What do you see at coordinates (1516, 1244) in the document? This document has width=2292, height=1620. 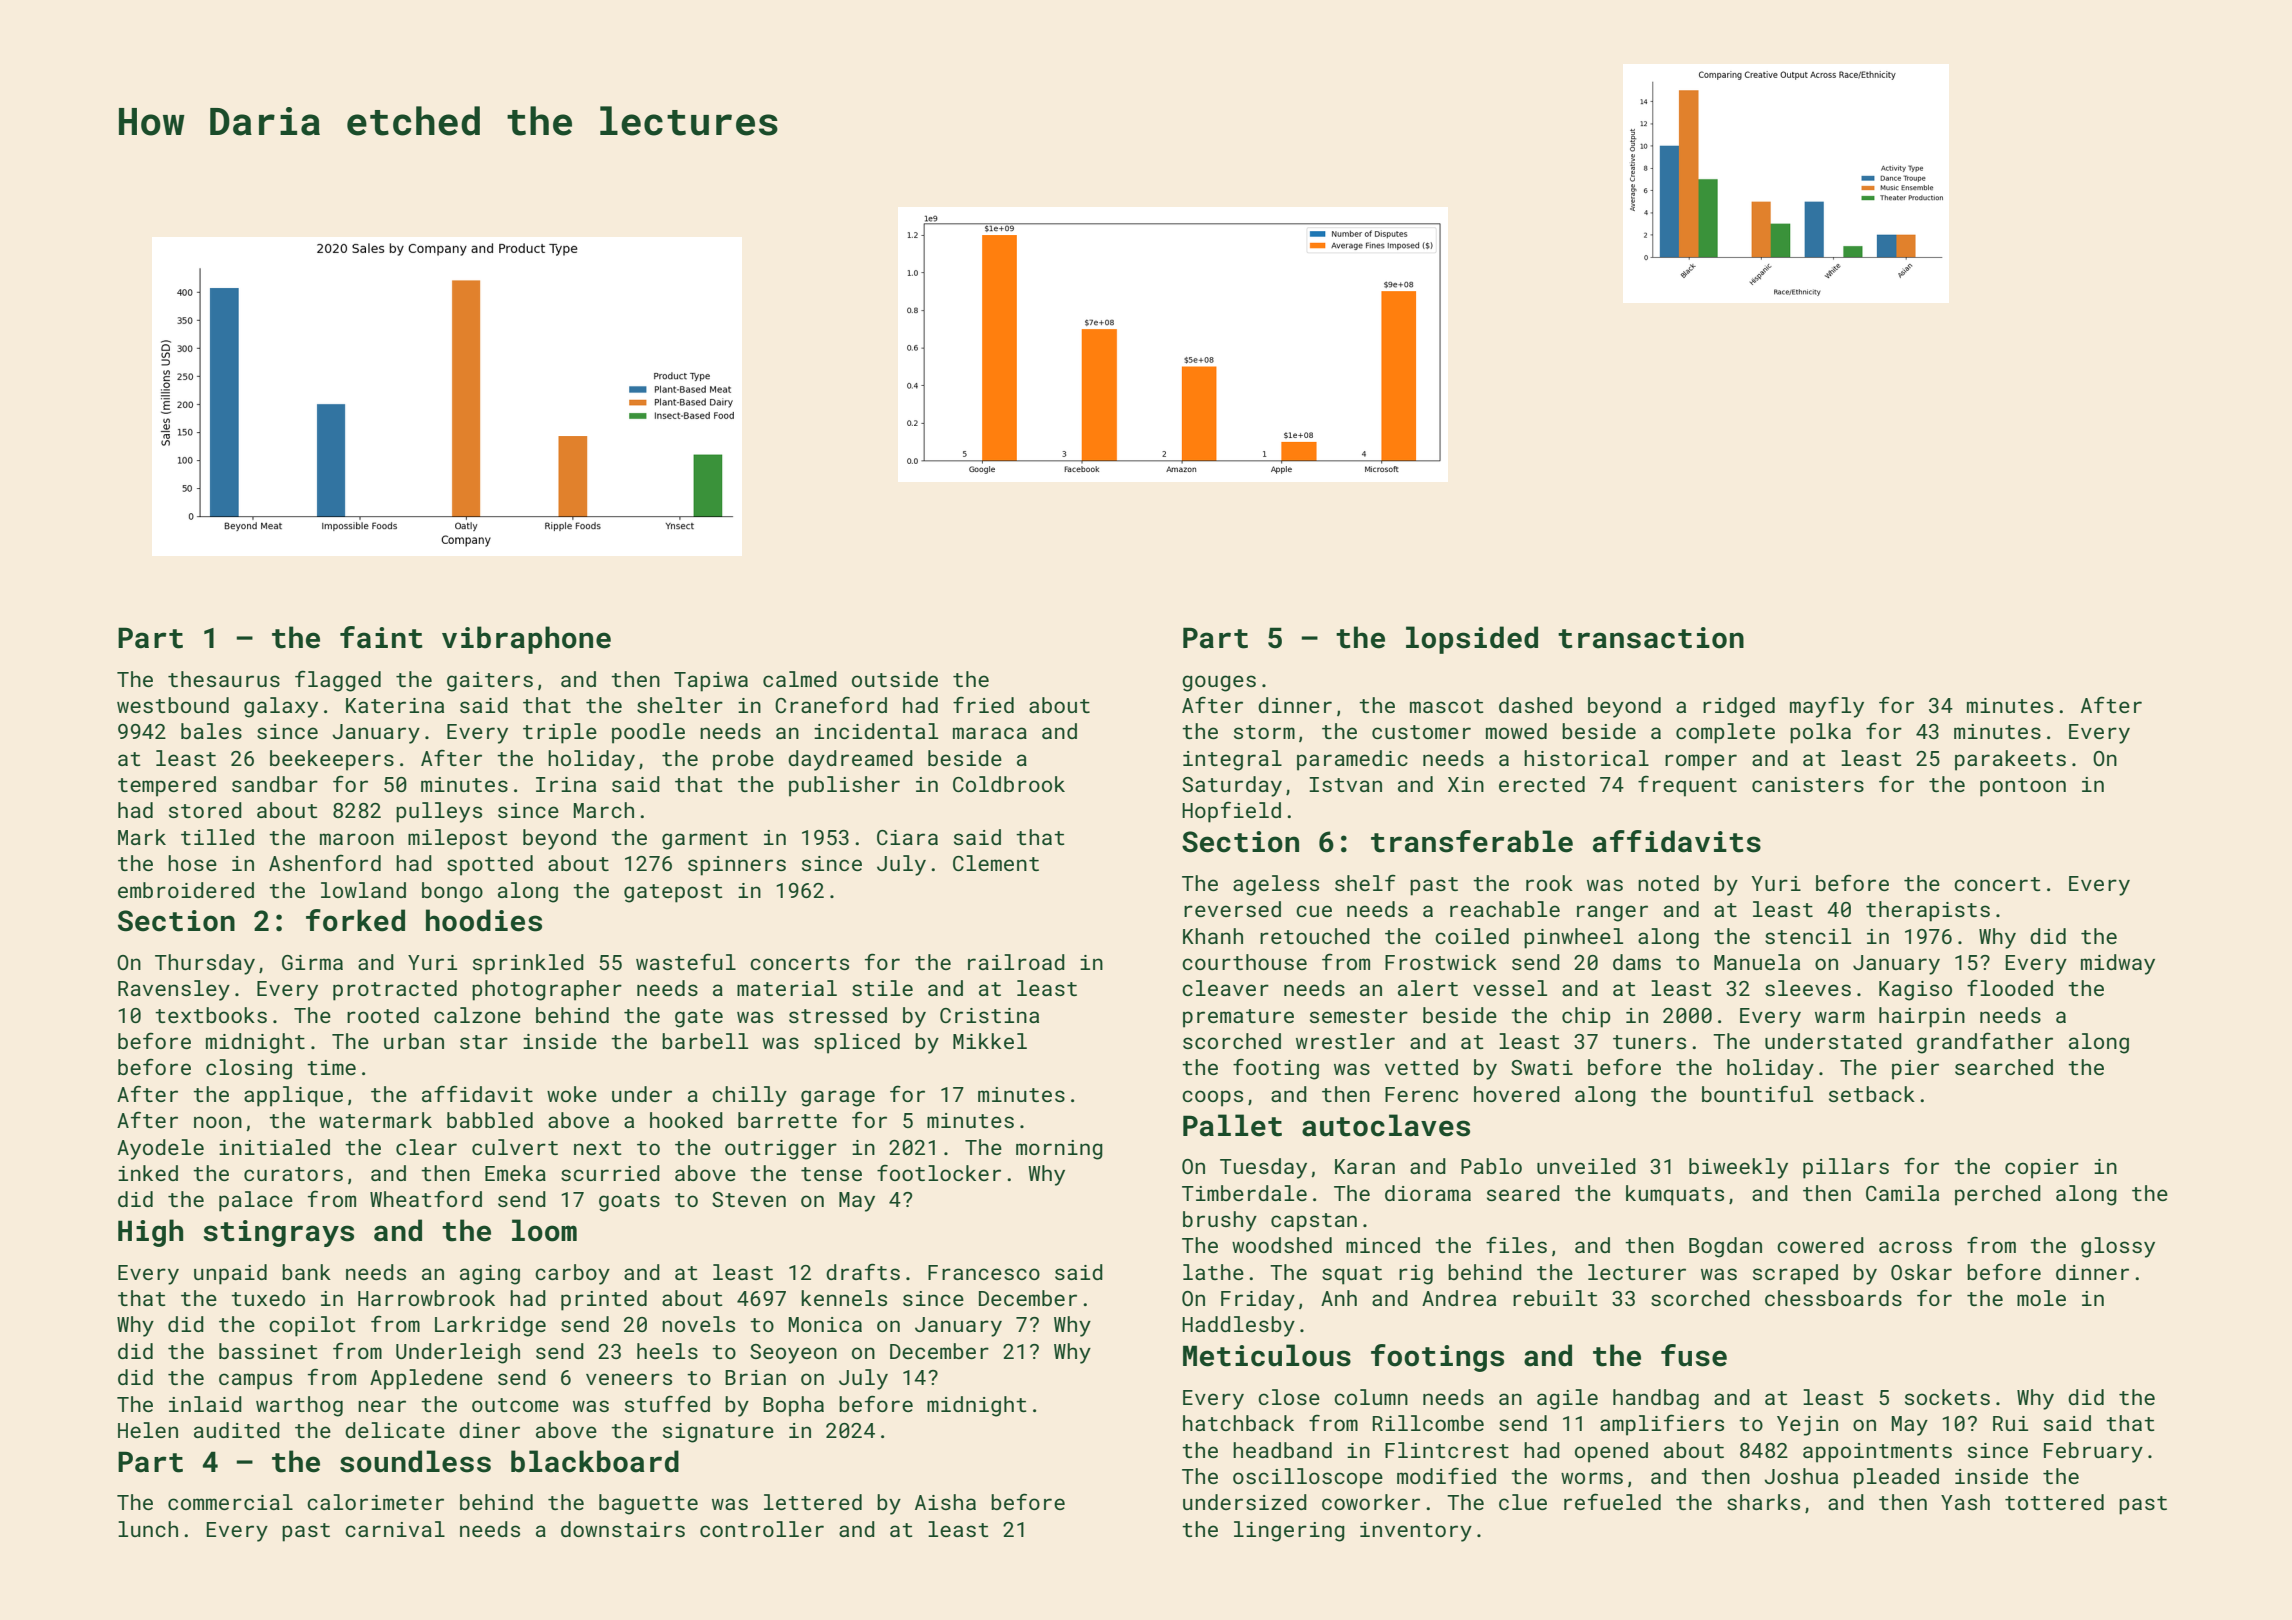 I see `files` at bounding box center [1516, 1244].
